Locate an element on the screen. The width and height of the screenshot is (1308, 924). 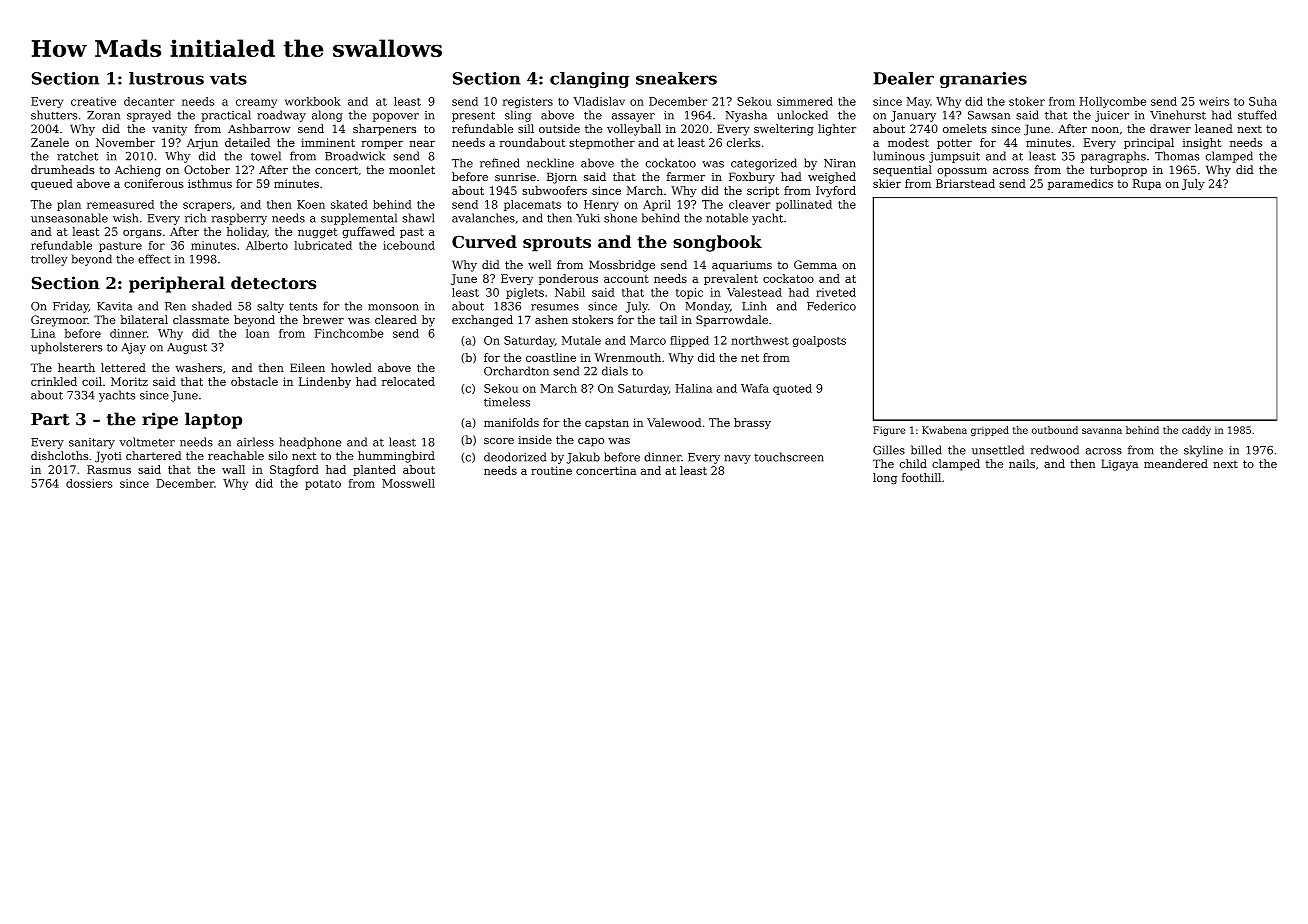
bilateral is located at coordinates (144, 319).
